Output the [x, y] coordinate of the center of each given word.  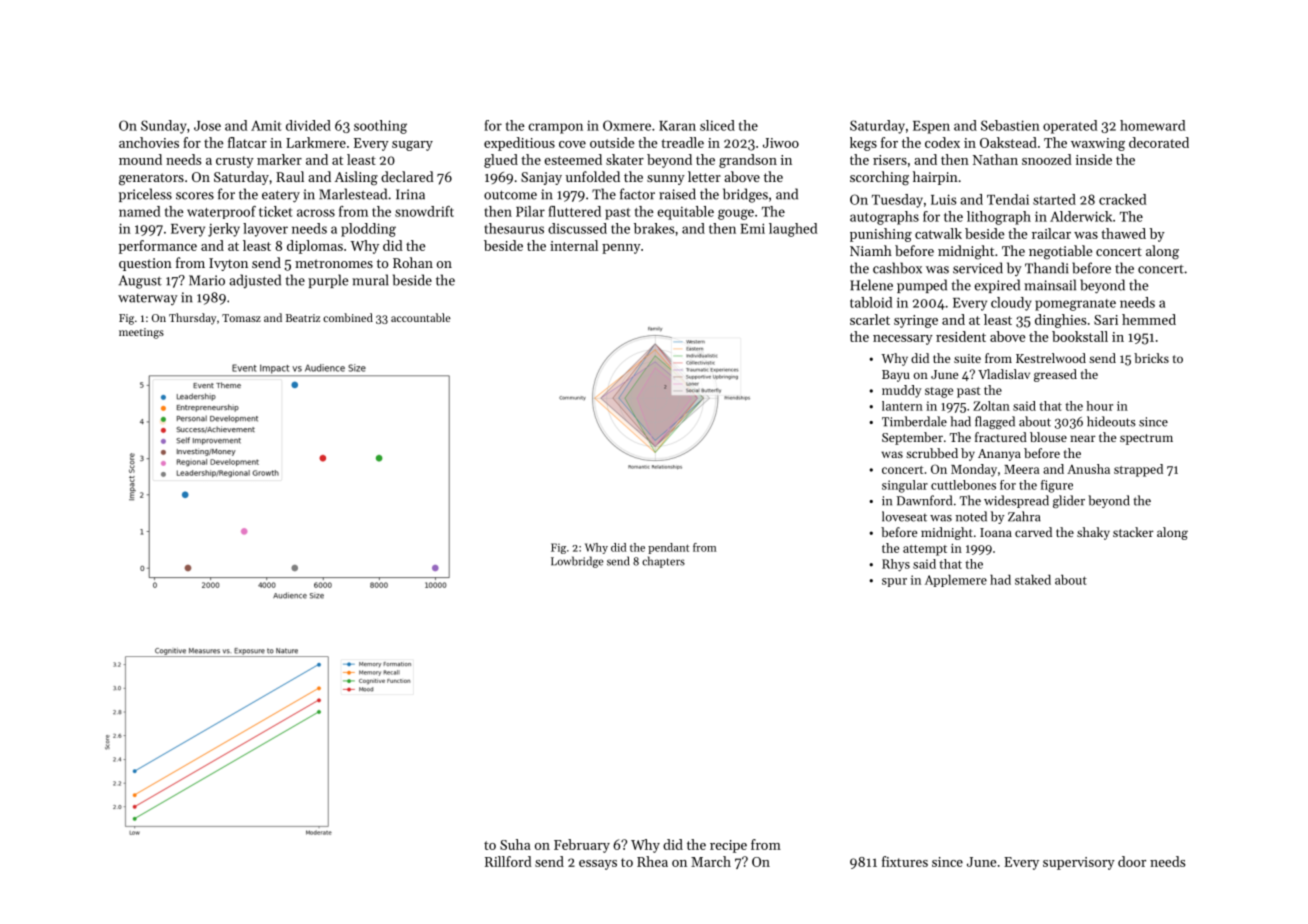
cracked [1122, 199]
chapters [663, 562]
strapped [1138, 470]
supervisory [1079, 863]
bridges [745, 195]
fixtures [905, 861]
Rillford [508, 861]
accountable [421, 317]
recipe [728, 846]
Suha [515, 844]
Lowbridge [577, 562]
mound [140, 159]
